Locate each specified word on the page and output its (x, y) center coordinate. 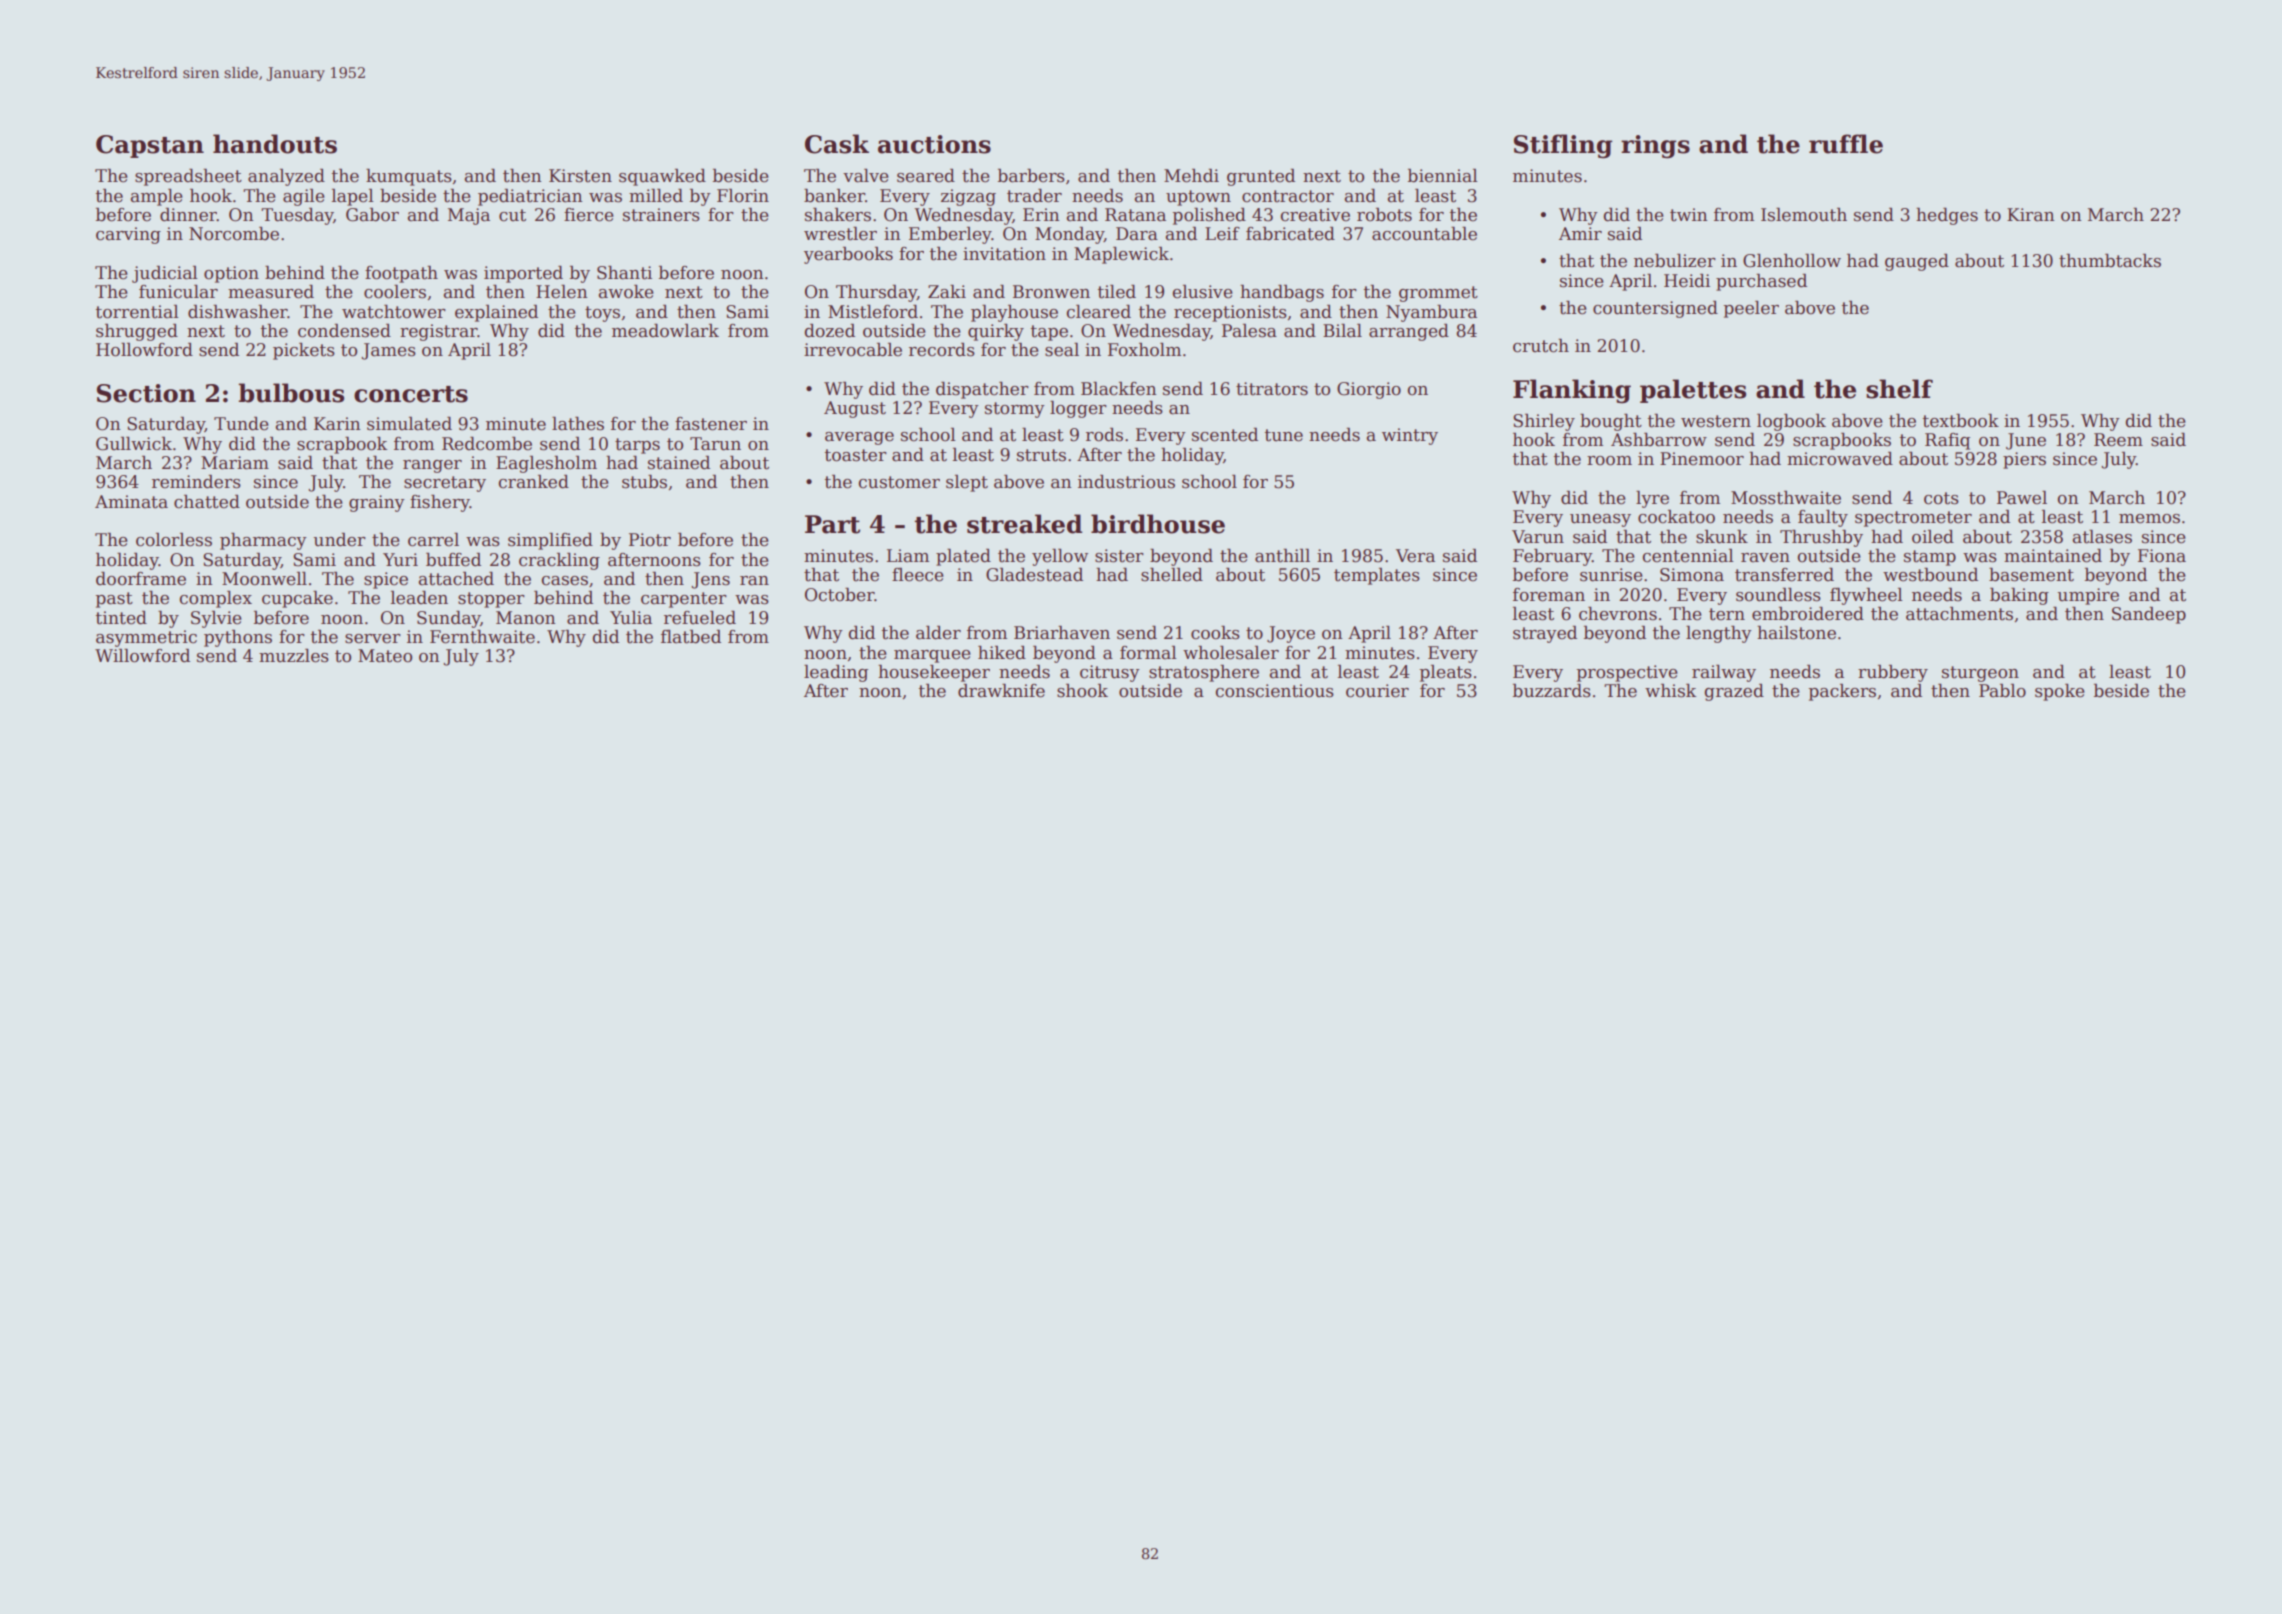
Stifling (1563, 146)
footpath (401, 274)
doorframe (141, 579)
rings (1655, 147)
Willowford (142, 656)
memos (2149, 519)
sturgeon (1980, 674)
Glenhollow (1792, 261)
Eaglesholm (546, 464)
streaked (1024, 524)
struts (1041, 455)
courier (1377, 691)
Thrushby (1821, 538)
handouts (275, 144)
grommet (1438, 294)
